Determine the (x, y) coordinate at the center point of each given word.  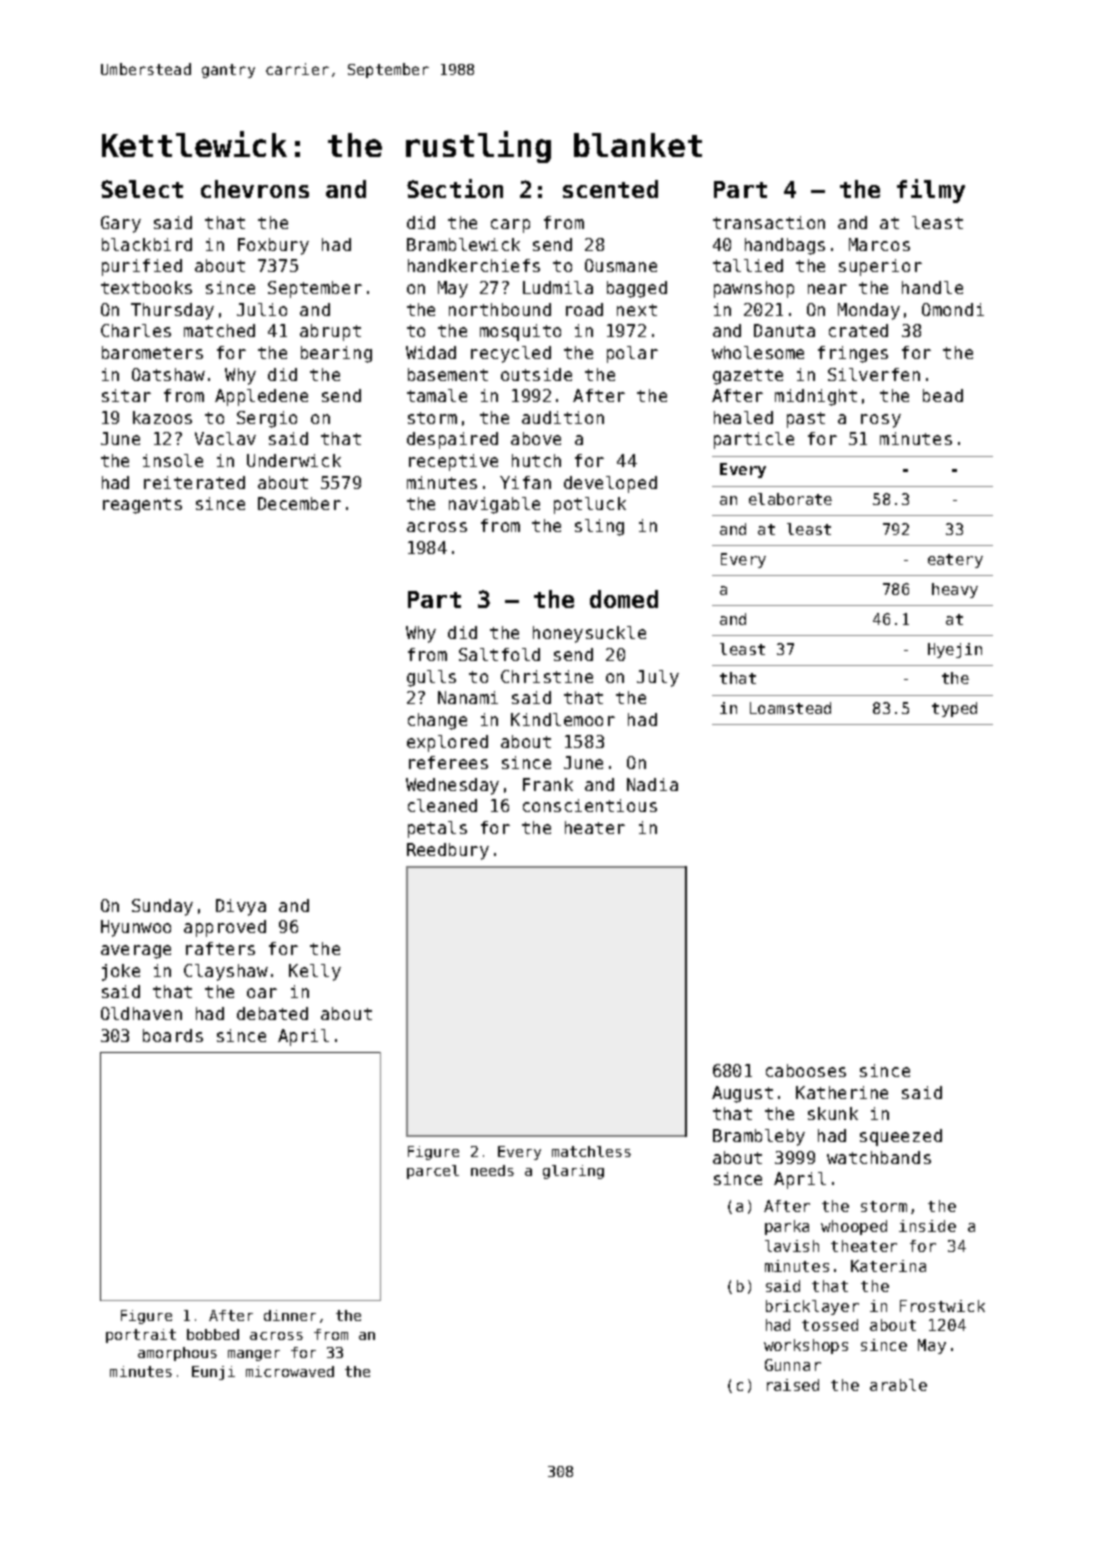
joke (121, 972)
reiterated (194, 482)
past (806, 420)
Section (455, 188)
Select (142, 189)
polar (632, 354)
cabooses (806, 1070)
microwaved (290, 1371)
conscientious (590, 805)
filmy (931, 191)
